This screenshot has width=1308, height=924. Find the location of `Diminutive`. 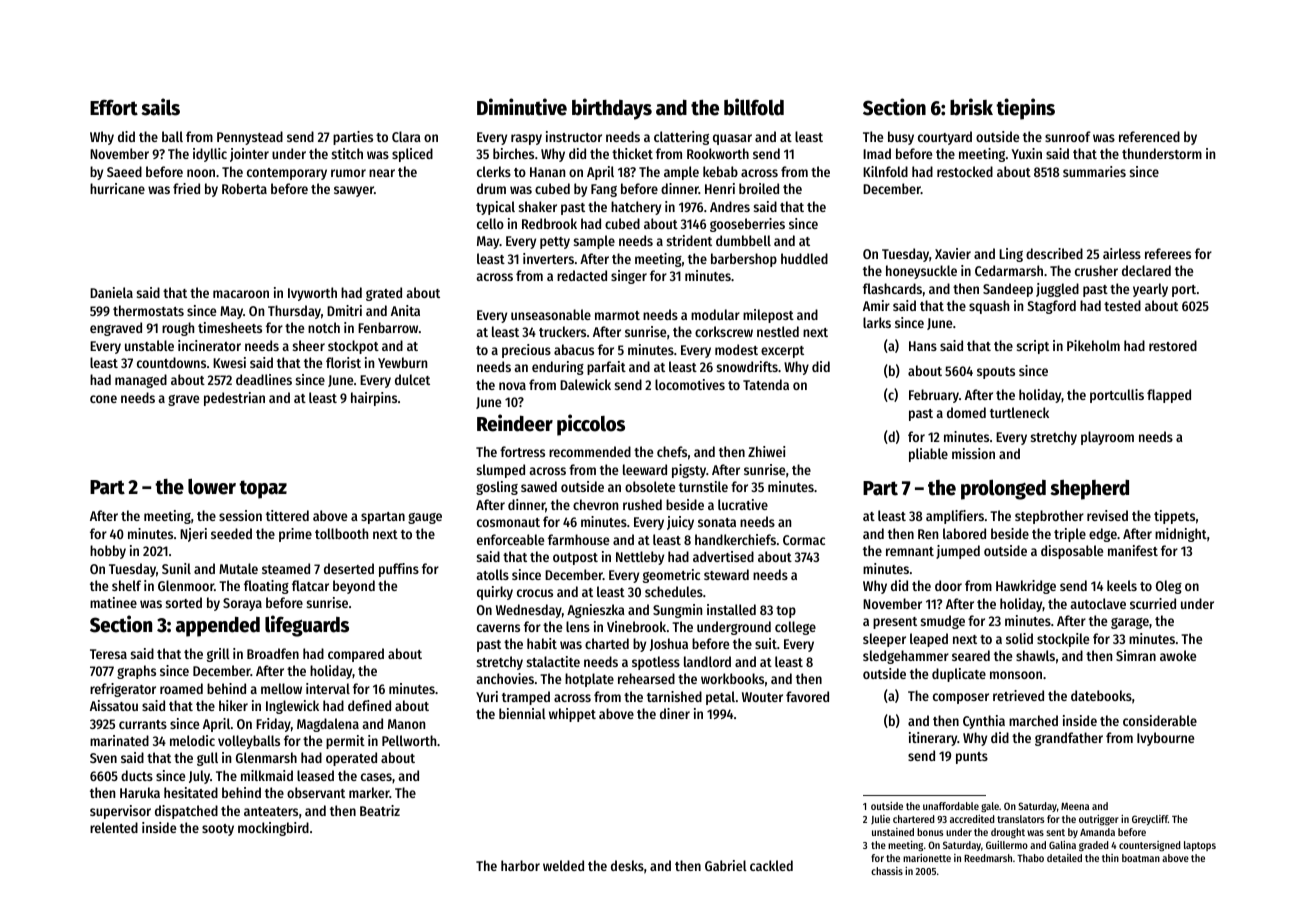

Diminutive is located at coordinates (522, 107).
